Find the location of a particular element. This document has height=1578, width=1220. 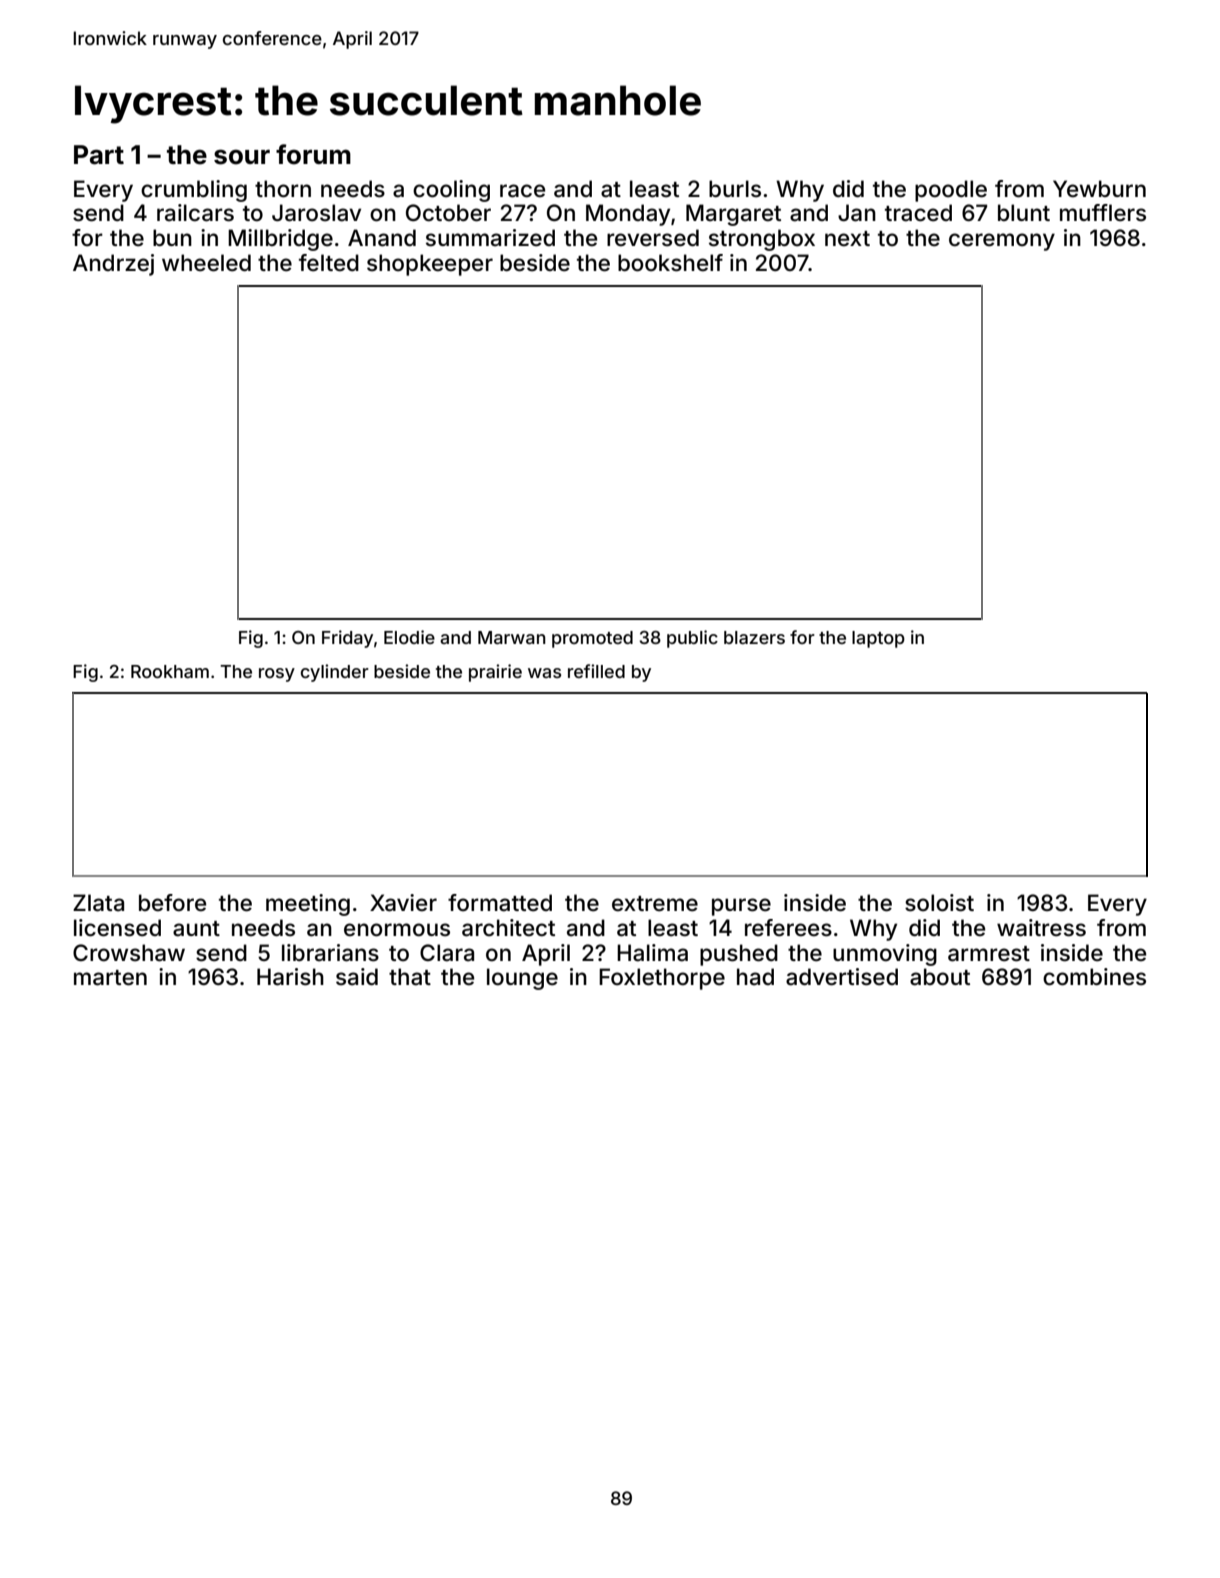

laptop is located at coordinates (878, 639).
